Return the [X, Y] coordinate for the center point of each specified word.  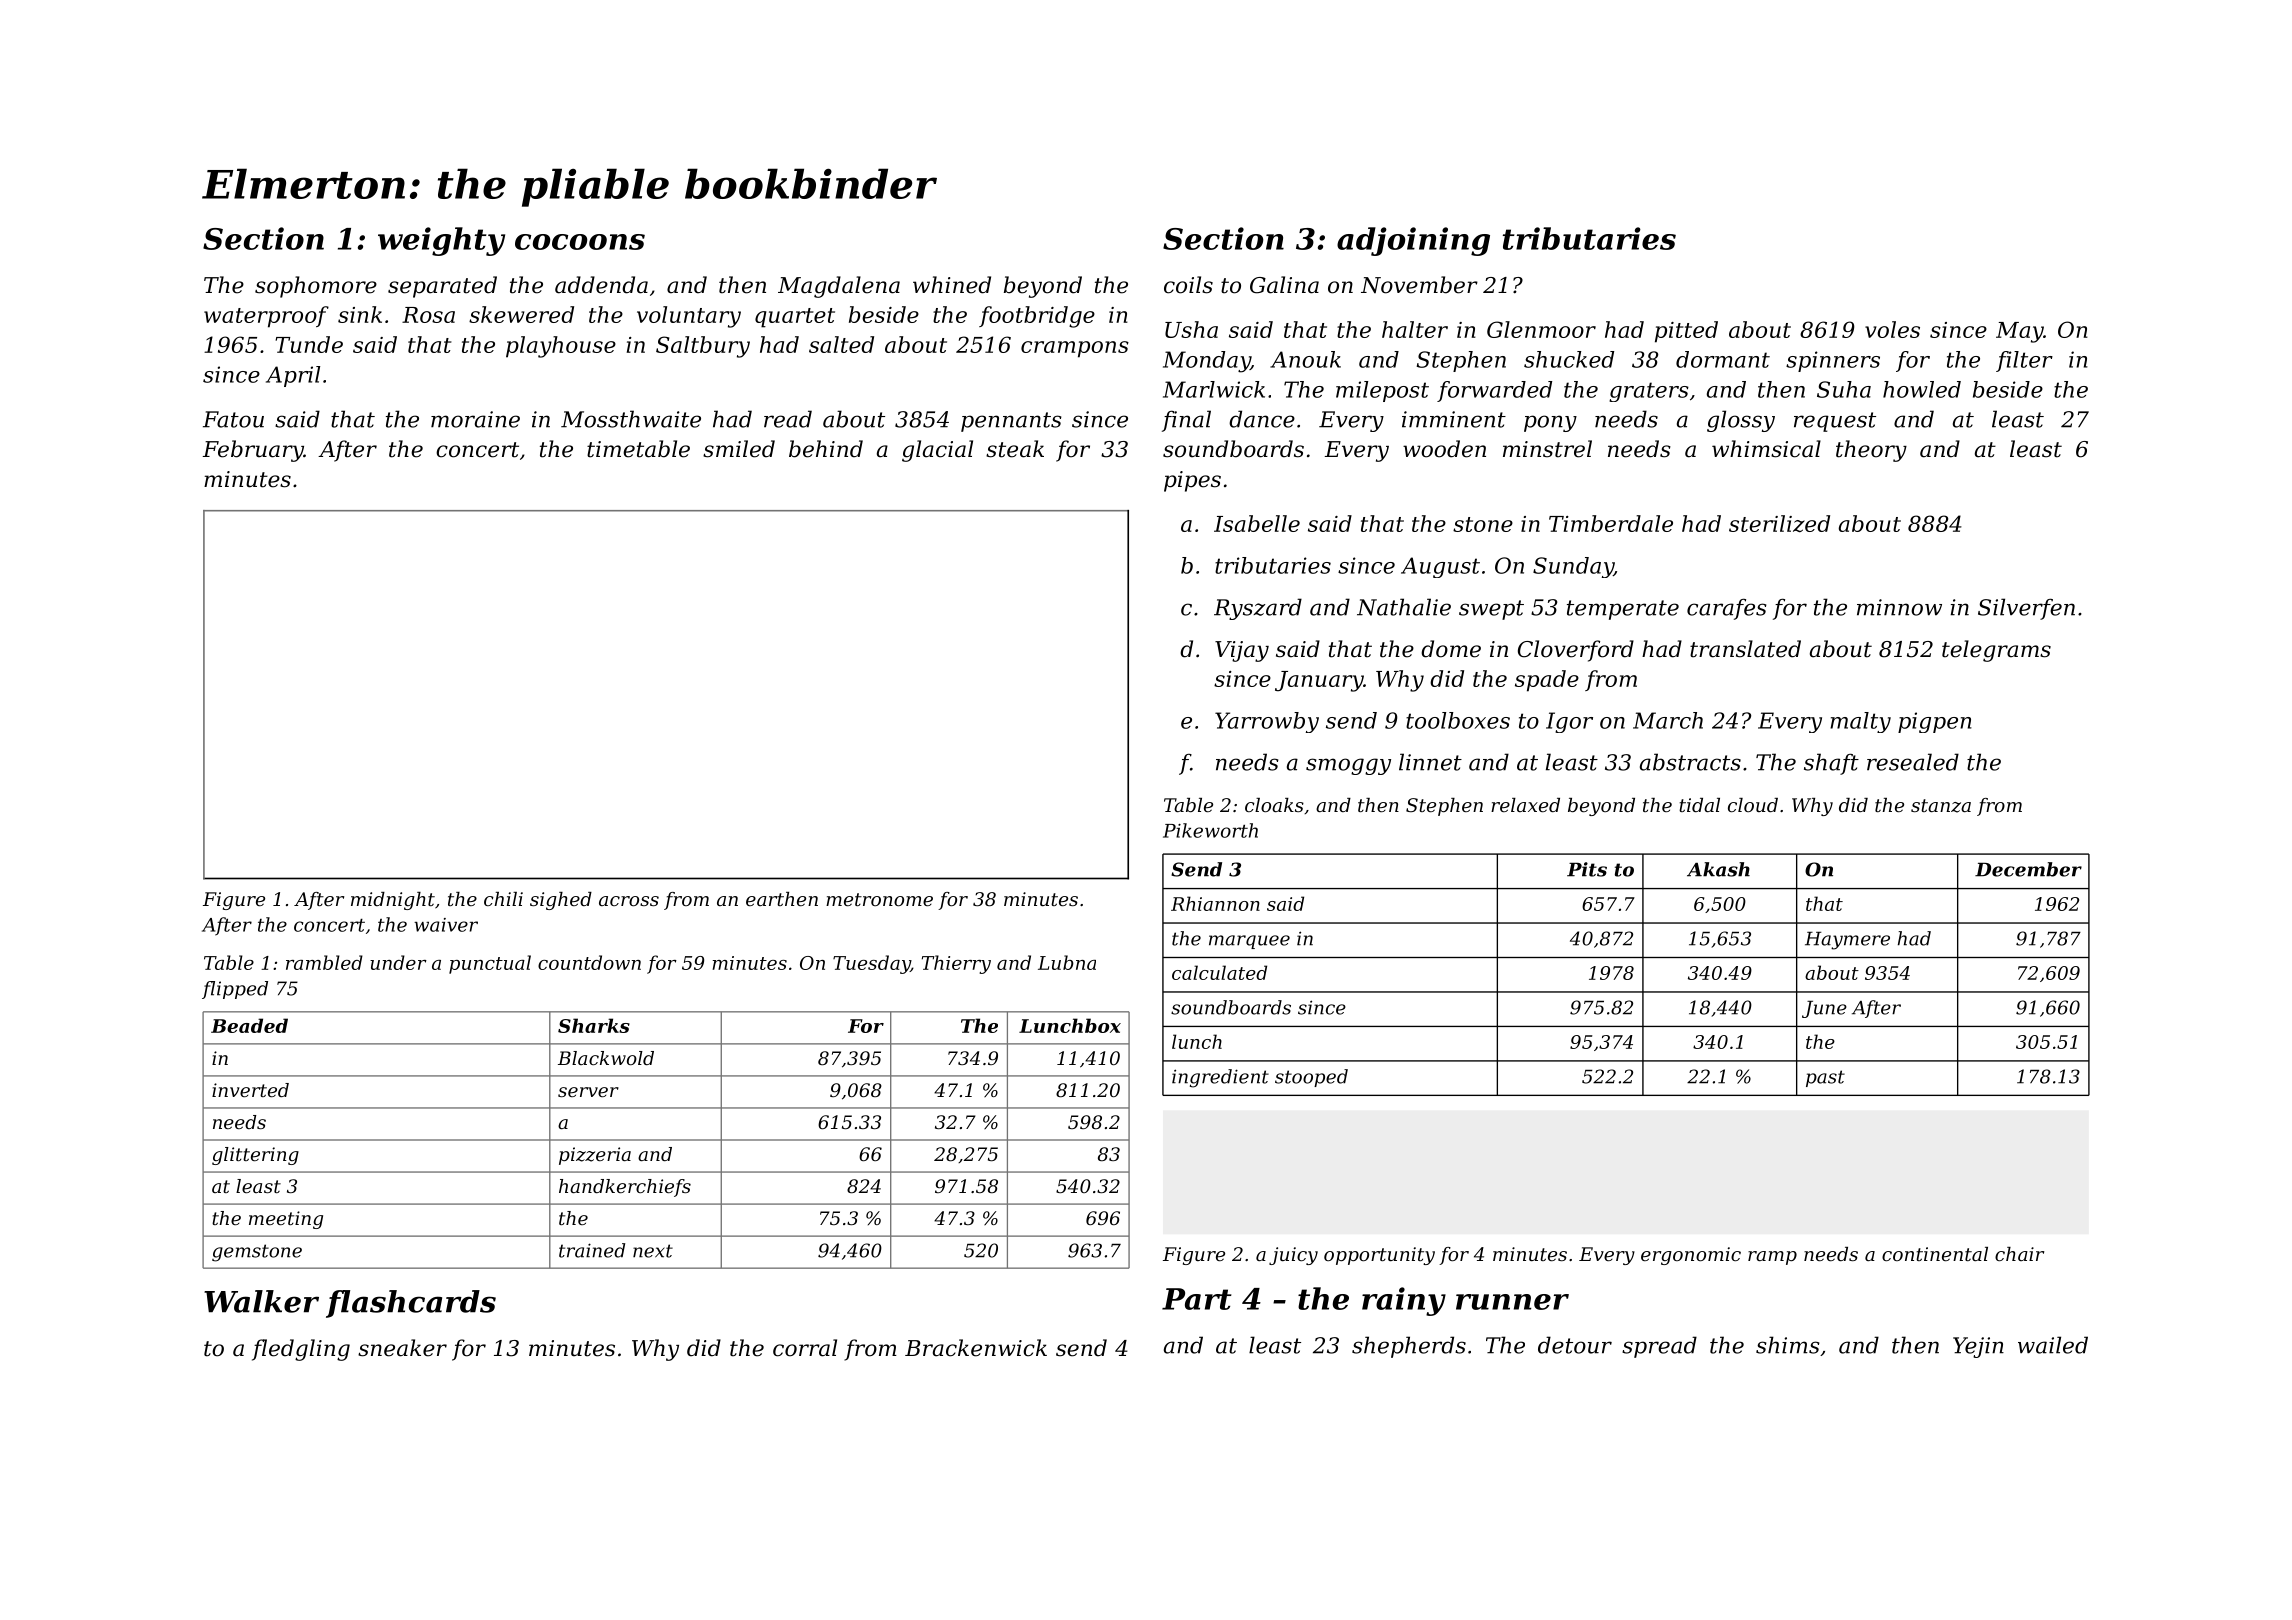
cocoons [580, 242]
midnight [393, 901]
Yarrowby [1267, 722]
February [253, 451]
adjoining [1413, 241]
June [1824, 1009]
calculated [1219, 972]
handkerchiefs [625, 1188]
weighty [441, 241]
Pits [1587, 869]
